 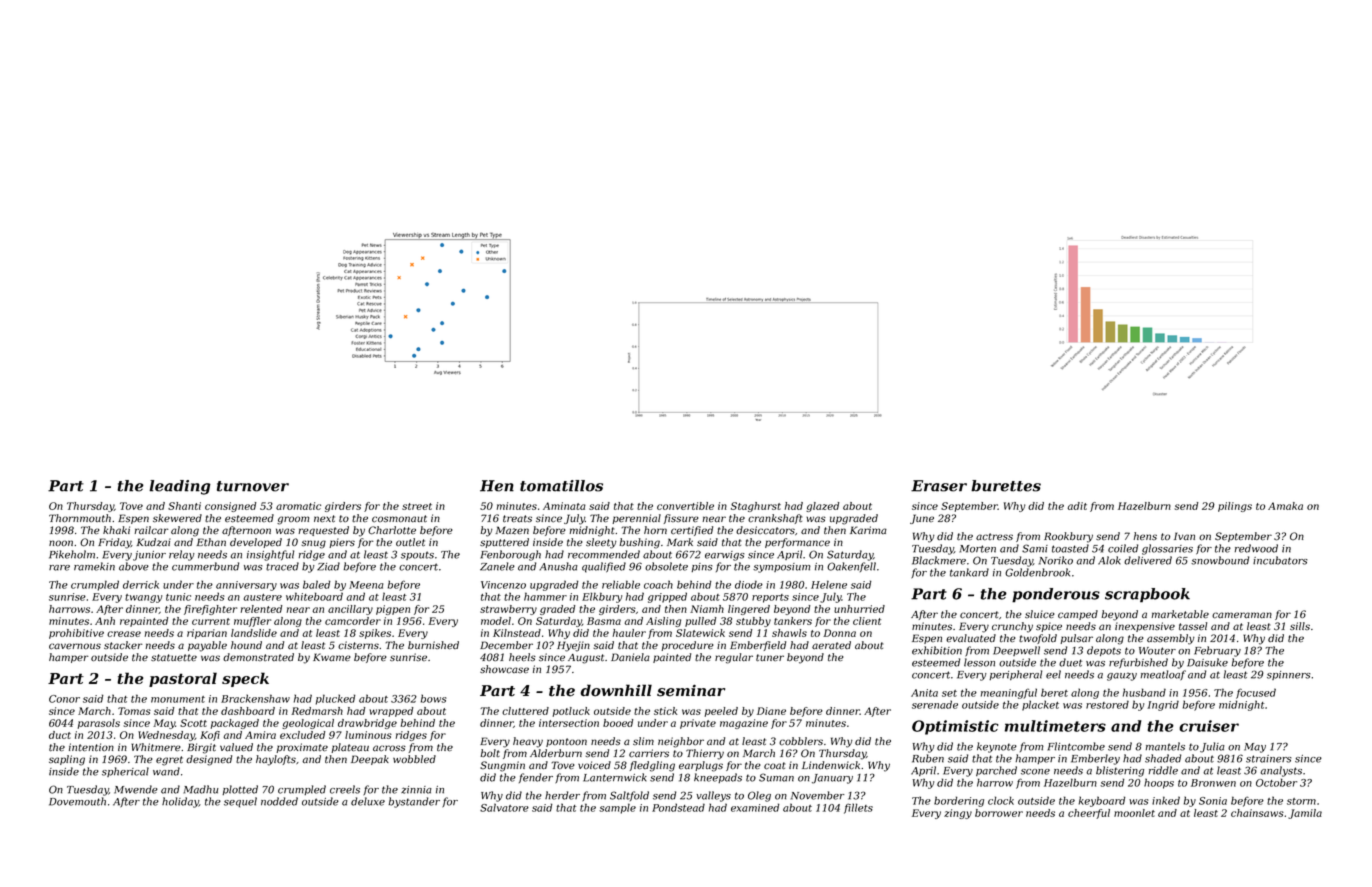 What do you see at coordinates (969, 572) in the screenshot?
I see `tankard` at bounding box center [969, 572].
